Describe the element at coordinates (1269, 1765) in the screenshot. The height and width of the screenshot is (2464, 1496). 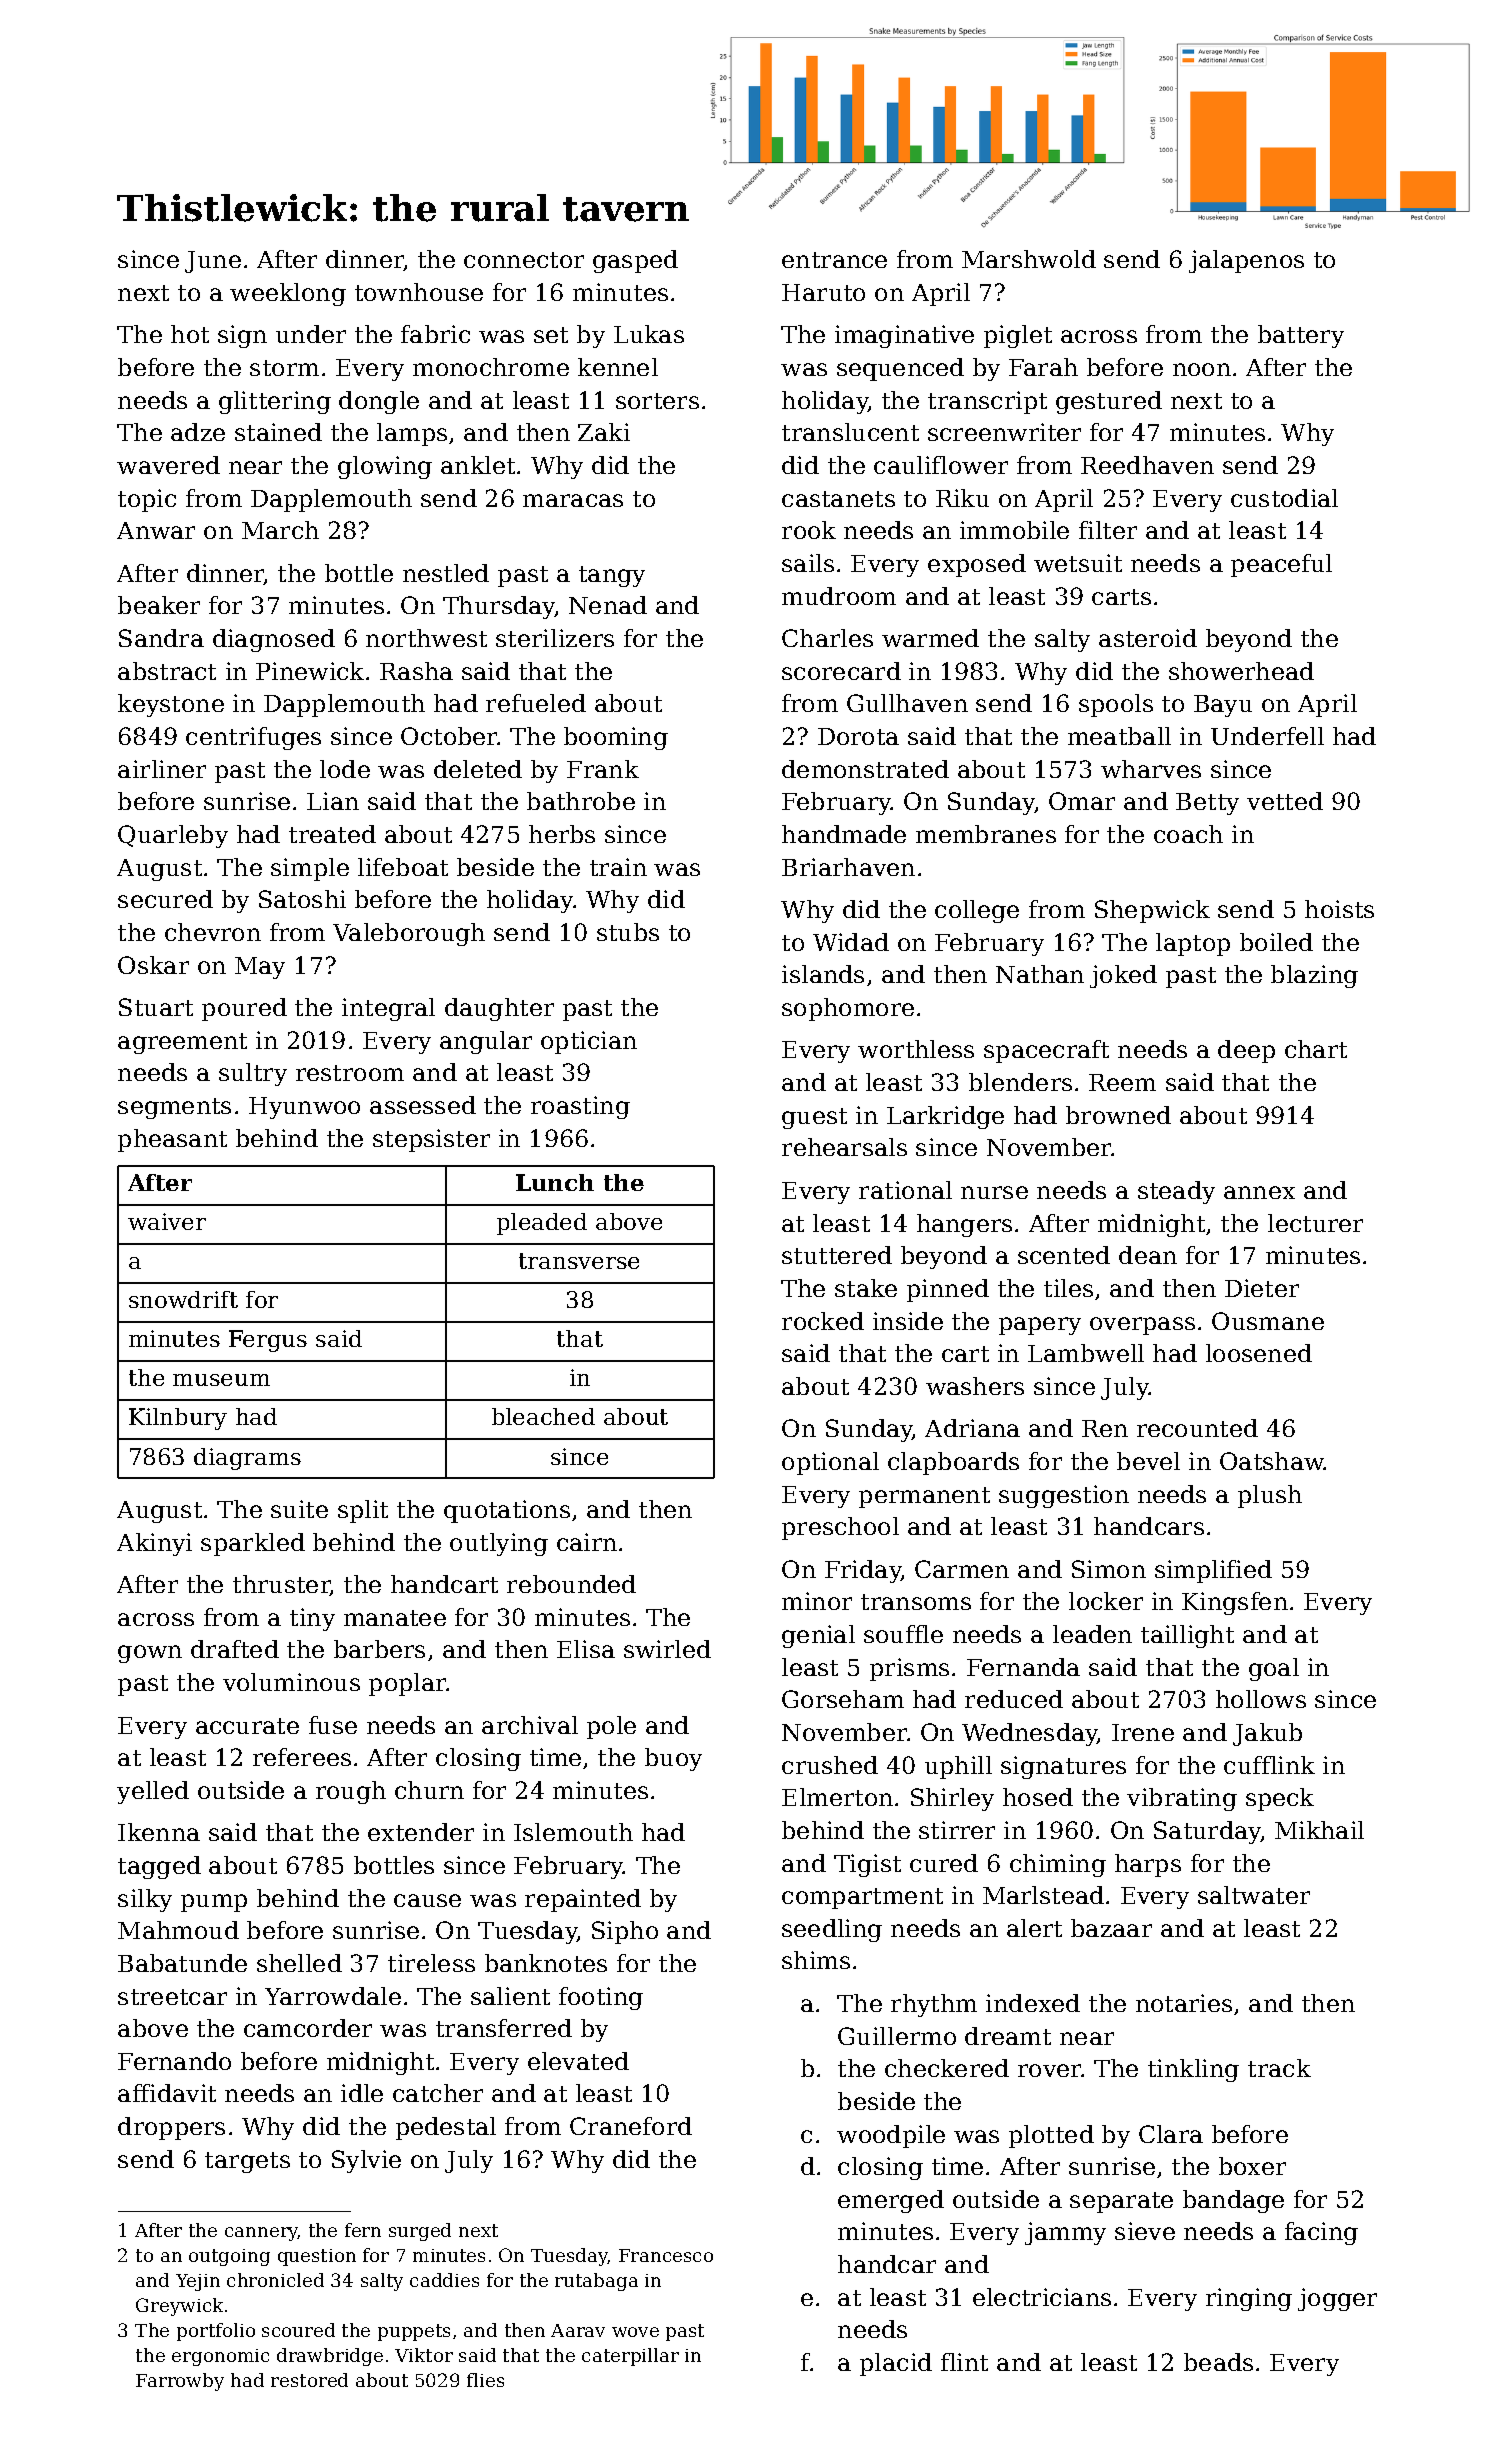
I see `cufflink` at that location.
